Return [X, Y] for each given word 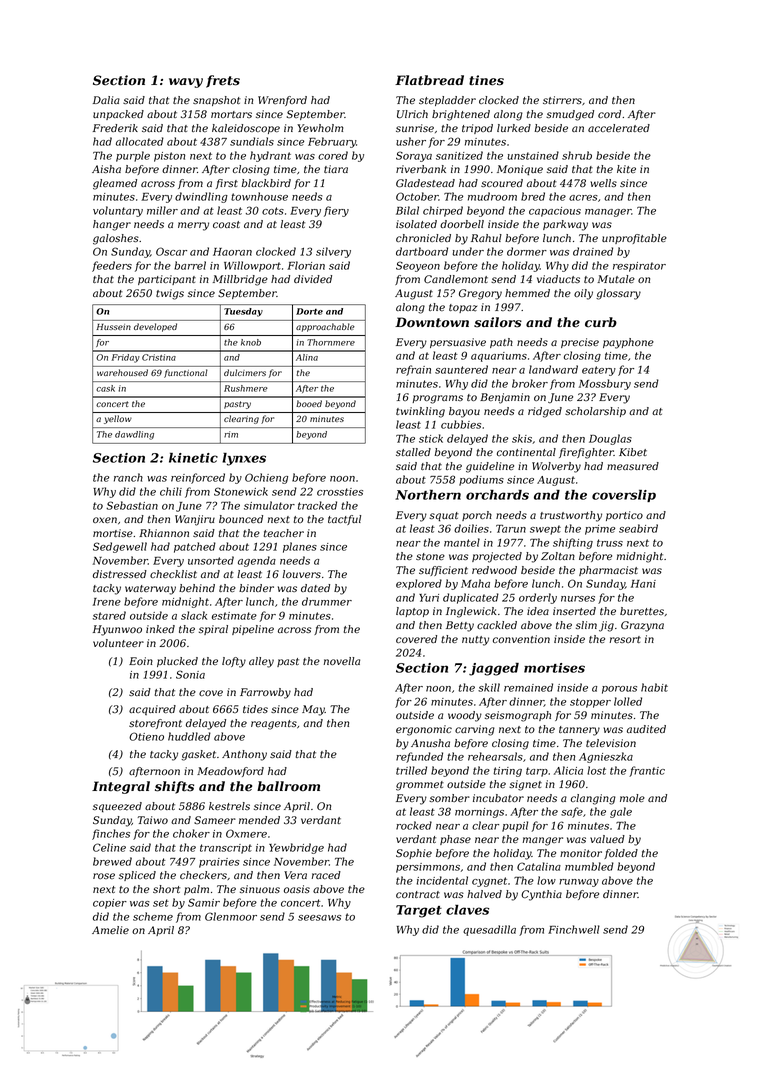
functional [186, 373]
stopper [590, 703]
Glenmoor [231, 916]
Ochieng [266, 478]
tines [486, 80]
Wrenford [282, 101]
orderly [538, 598]
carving [475, 730]
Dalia [106, 100]
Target [419, 911]
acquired [152, 710]
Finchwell [574, 929]
